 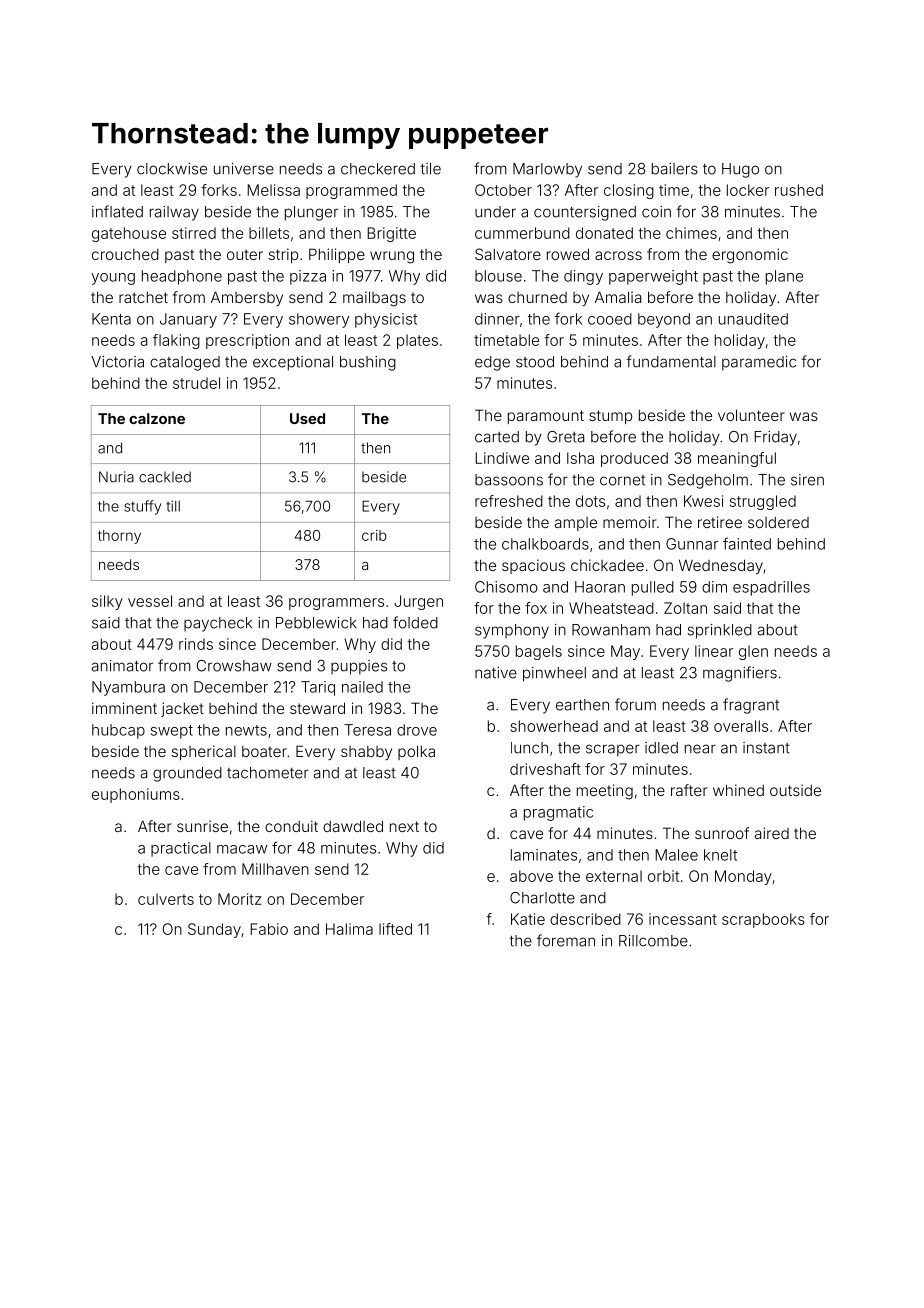 I want to click on wrung, so click(x=392, y=257).
